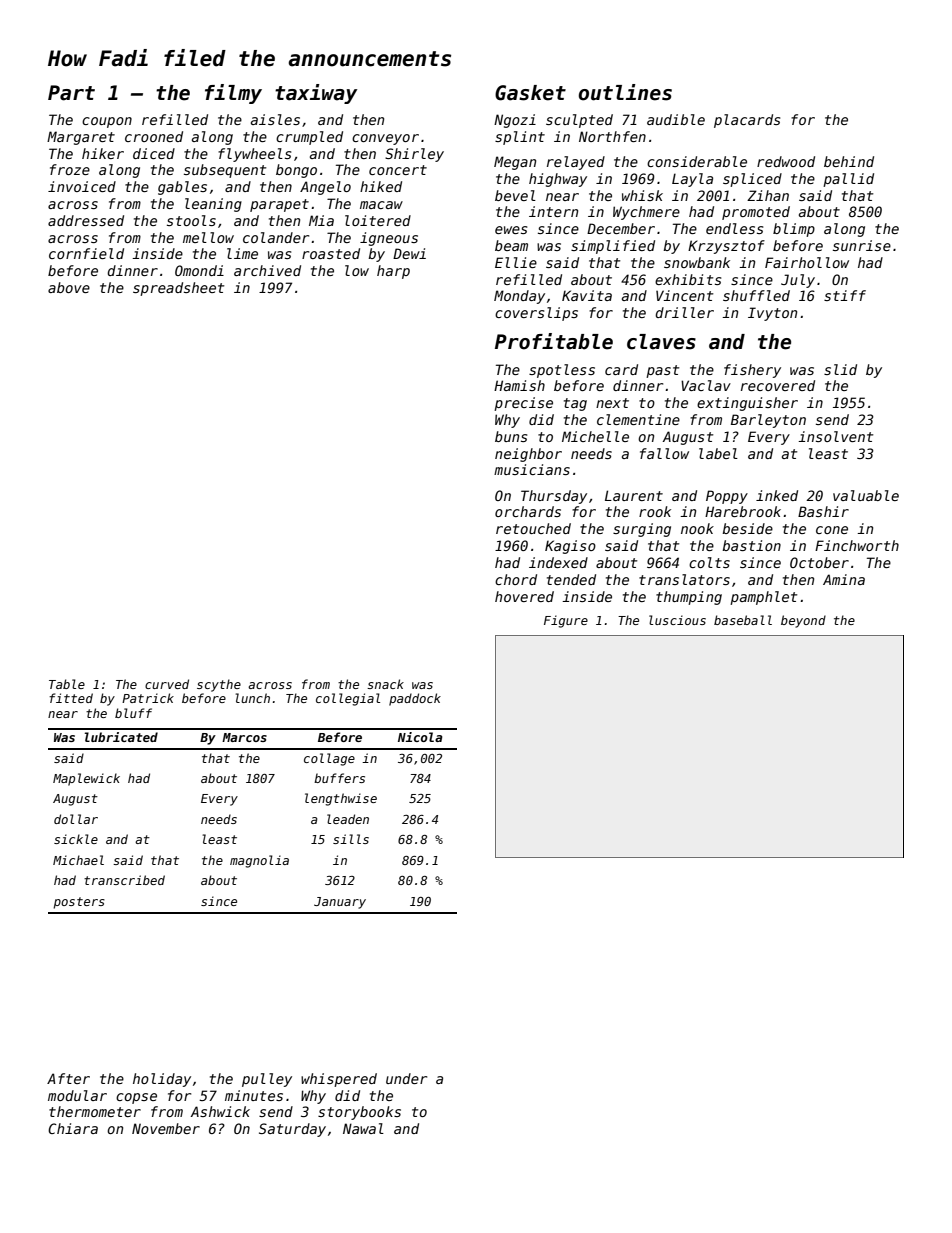  Describe the element at coordinates (178, 289) in the image. I see `spreadsheet` at that location.
